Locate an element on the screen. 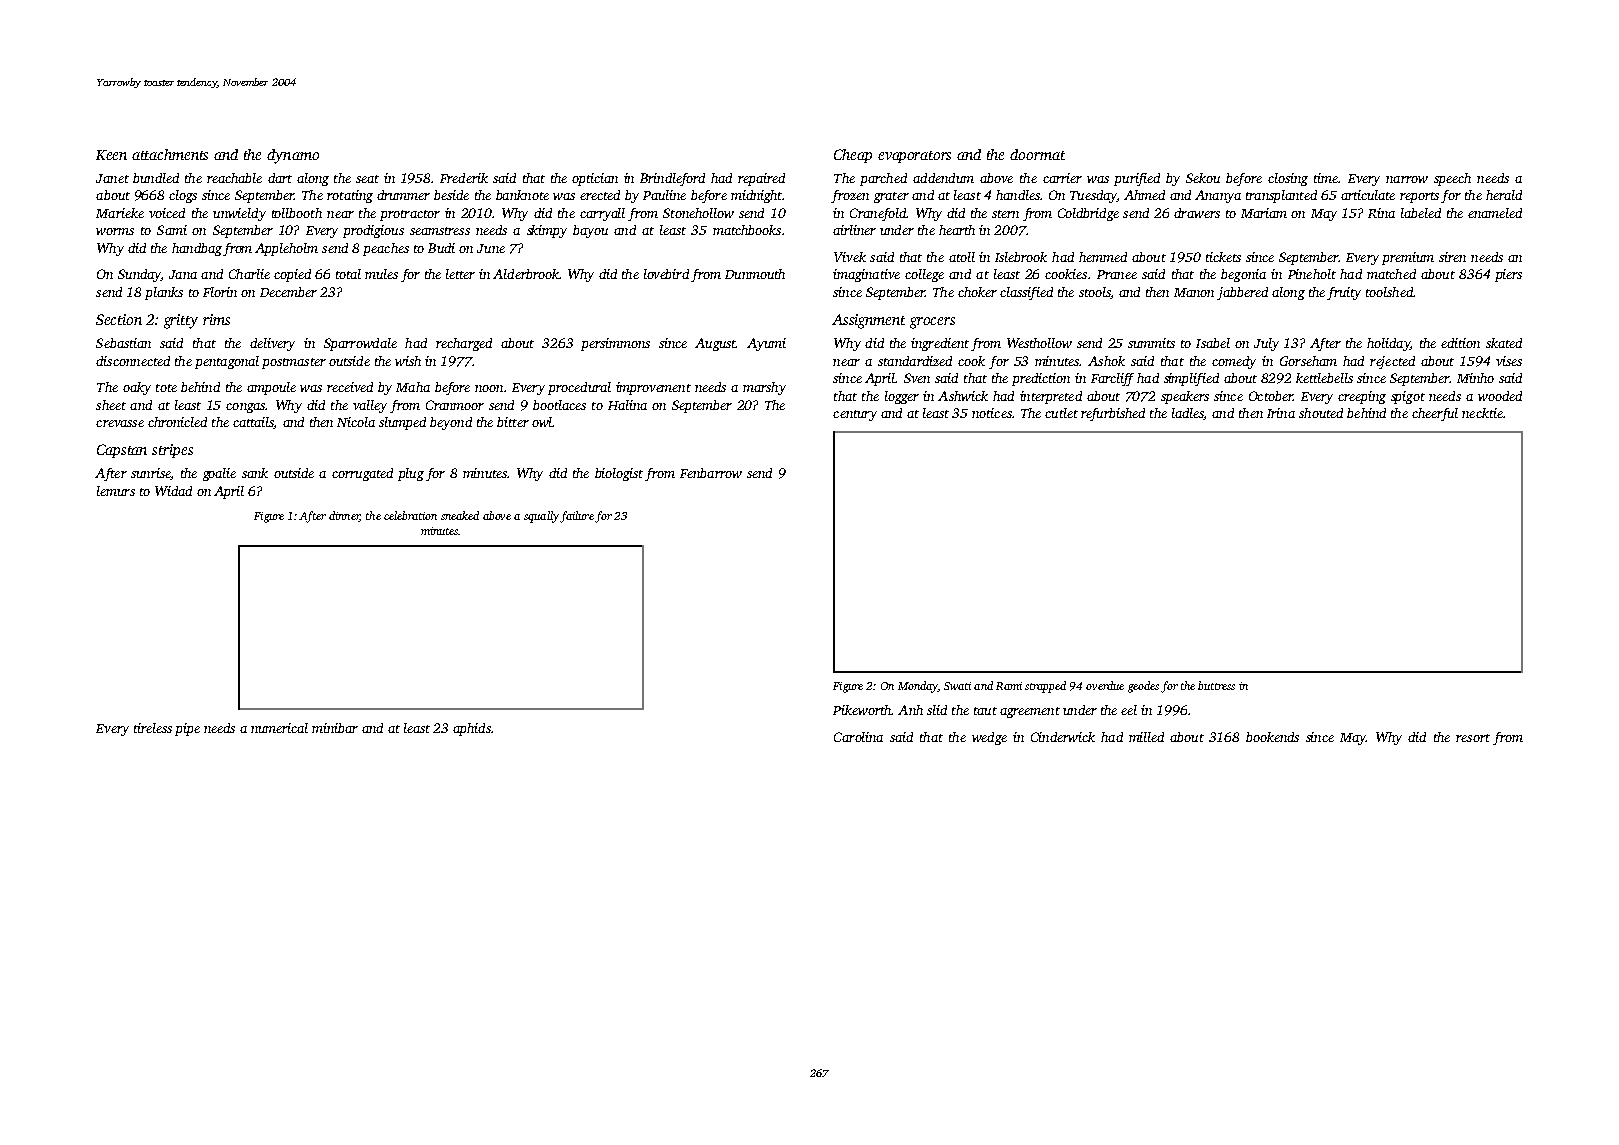 The image size is (1619, 1145). noon is located at coordinates (489, 388).
